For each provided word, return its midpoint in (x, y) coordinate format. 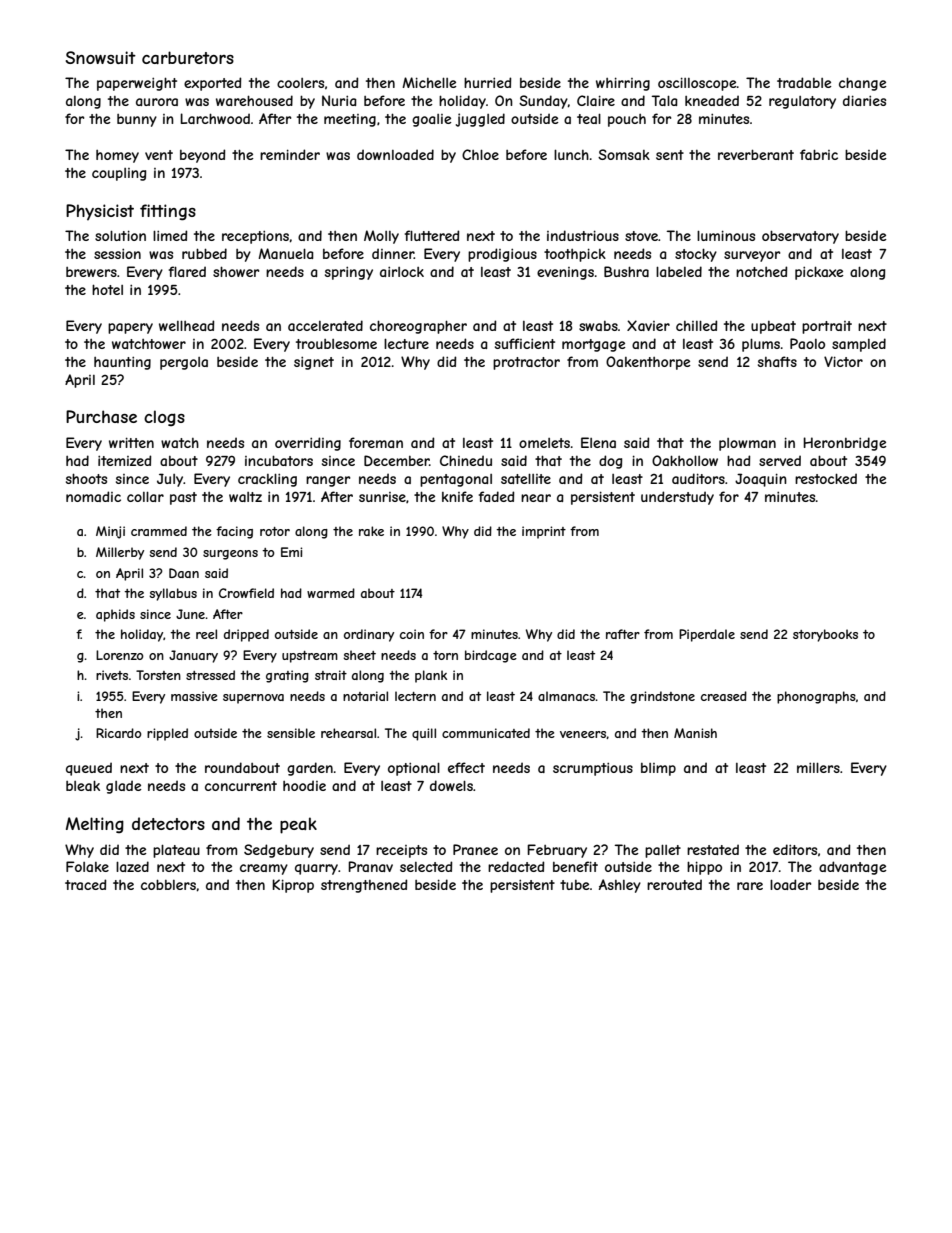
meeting (350, 120)
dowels (451, 785)
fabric (819, 154)
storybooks (825, 635)
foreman (376, 442)
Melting (95, 825)
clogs (164, 418)
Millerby (120, 553)
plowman (747, 444)
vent (159, 155)
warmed (331, 593)
